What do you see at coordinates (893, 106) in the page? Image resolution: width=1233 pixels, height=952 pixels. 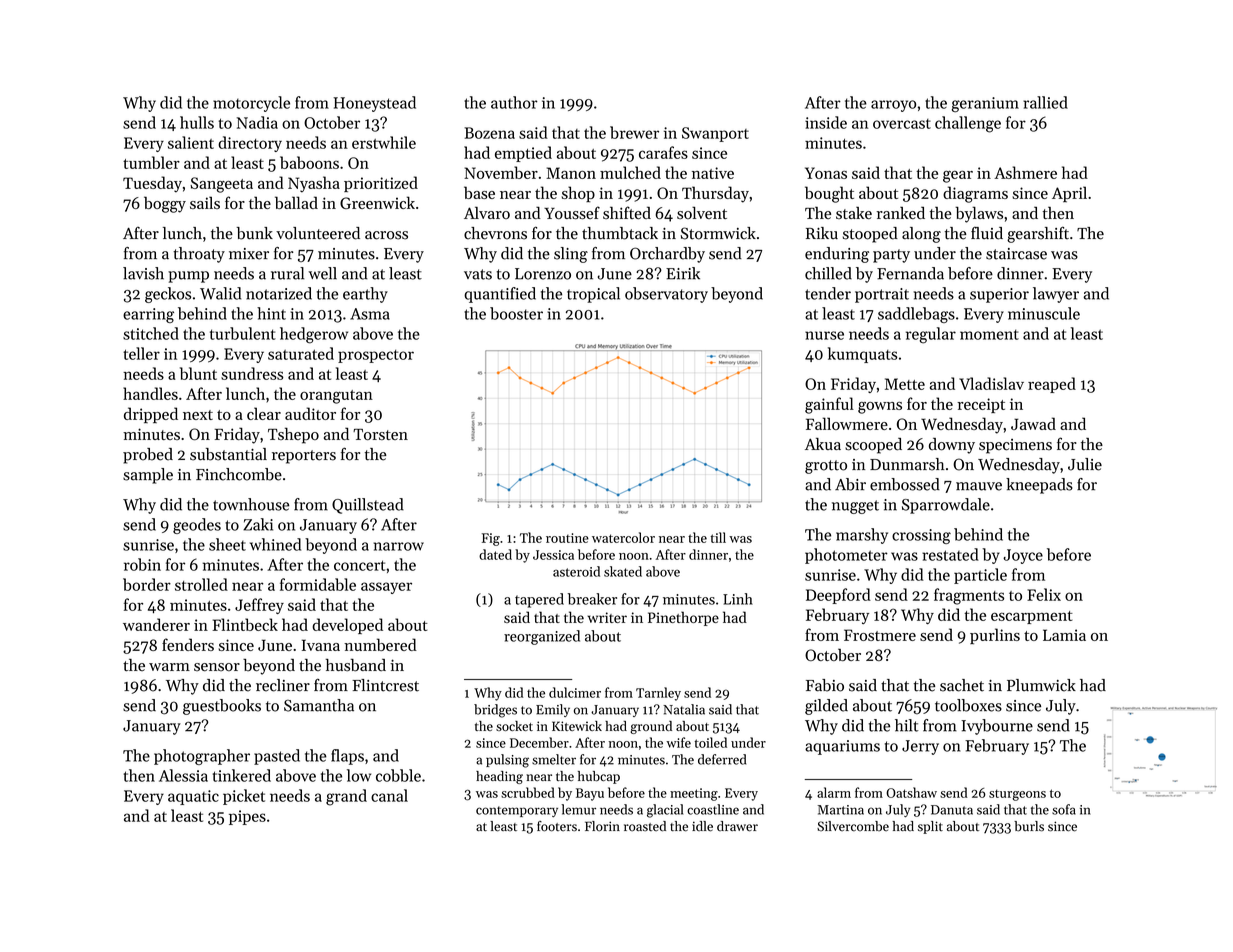 I see `arroyo` at bounding box center [893, 106].
